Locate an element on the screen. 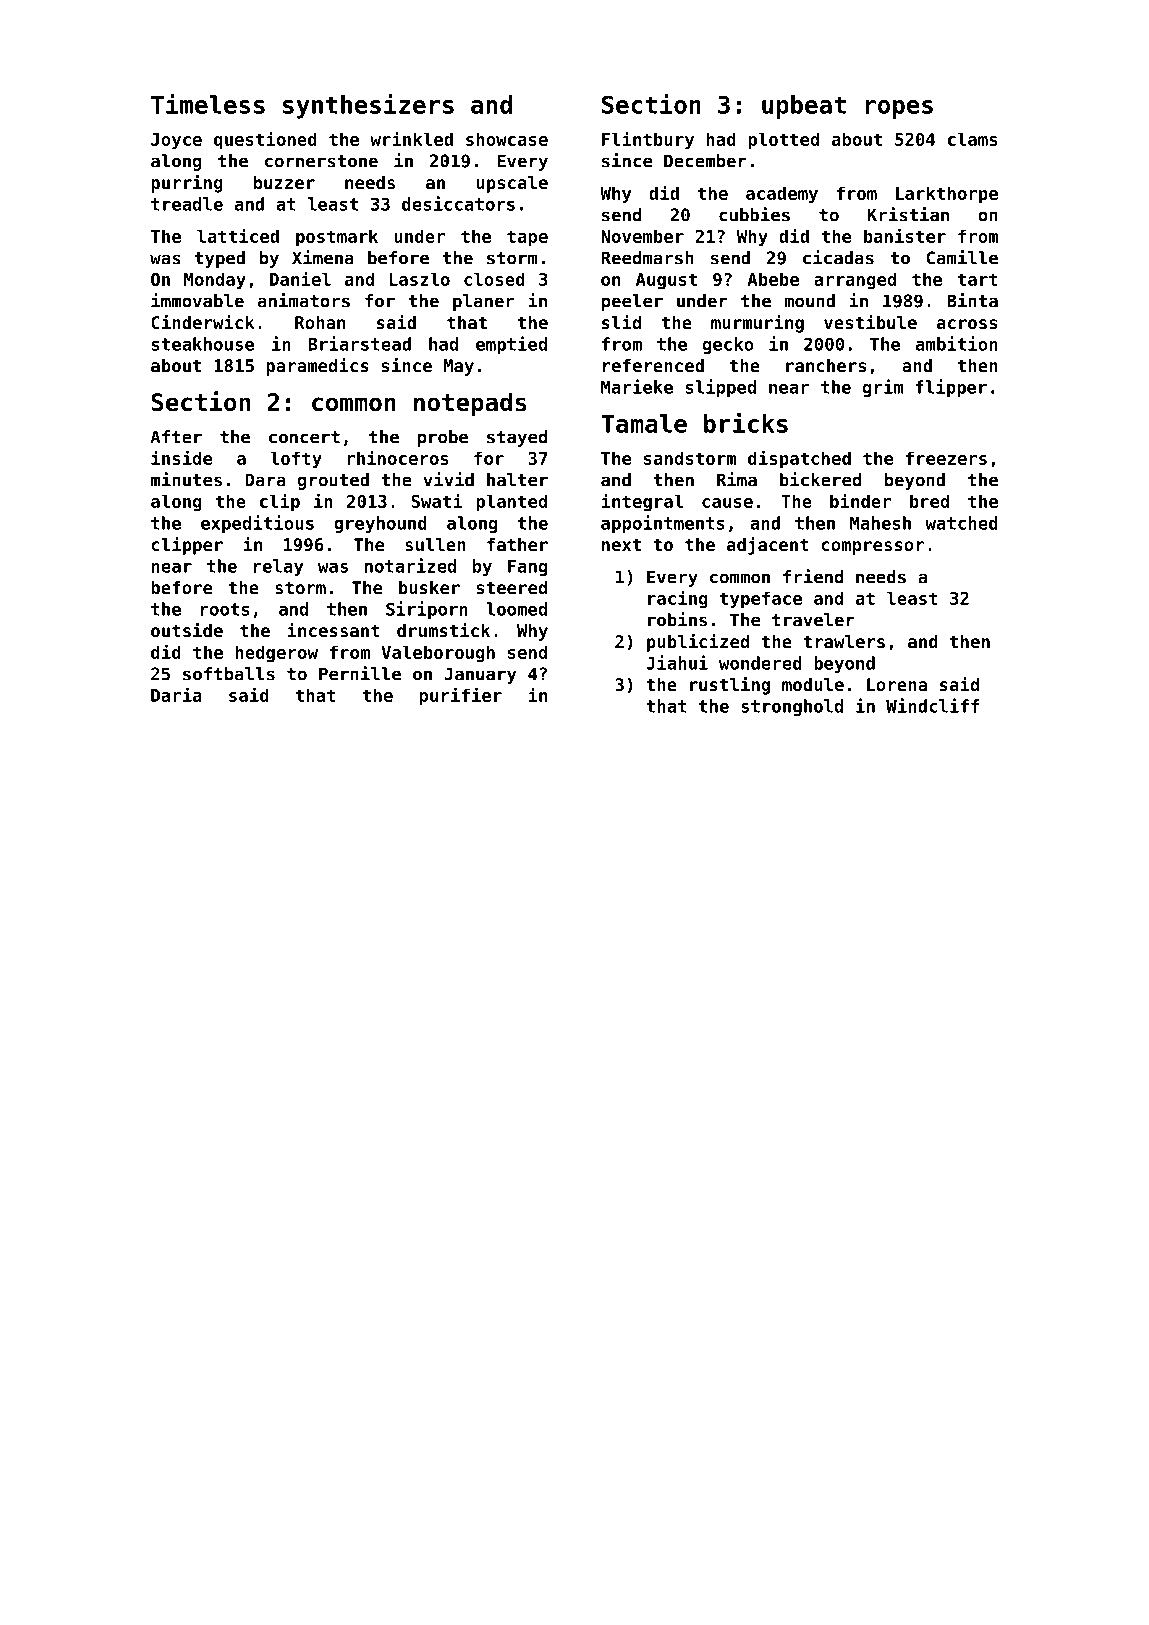  flipper is located at coordinates (951, 388).
